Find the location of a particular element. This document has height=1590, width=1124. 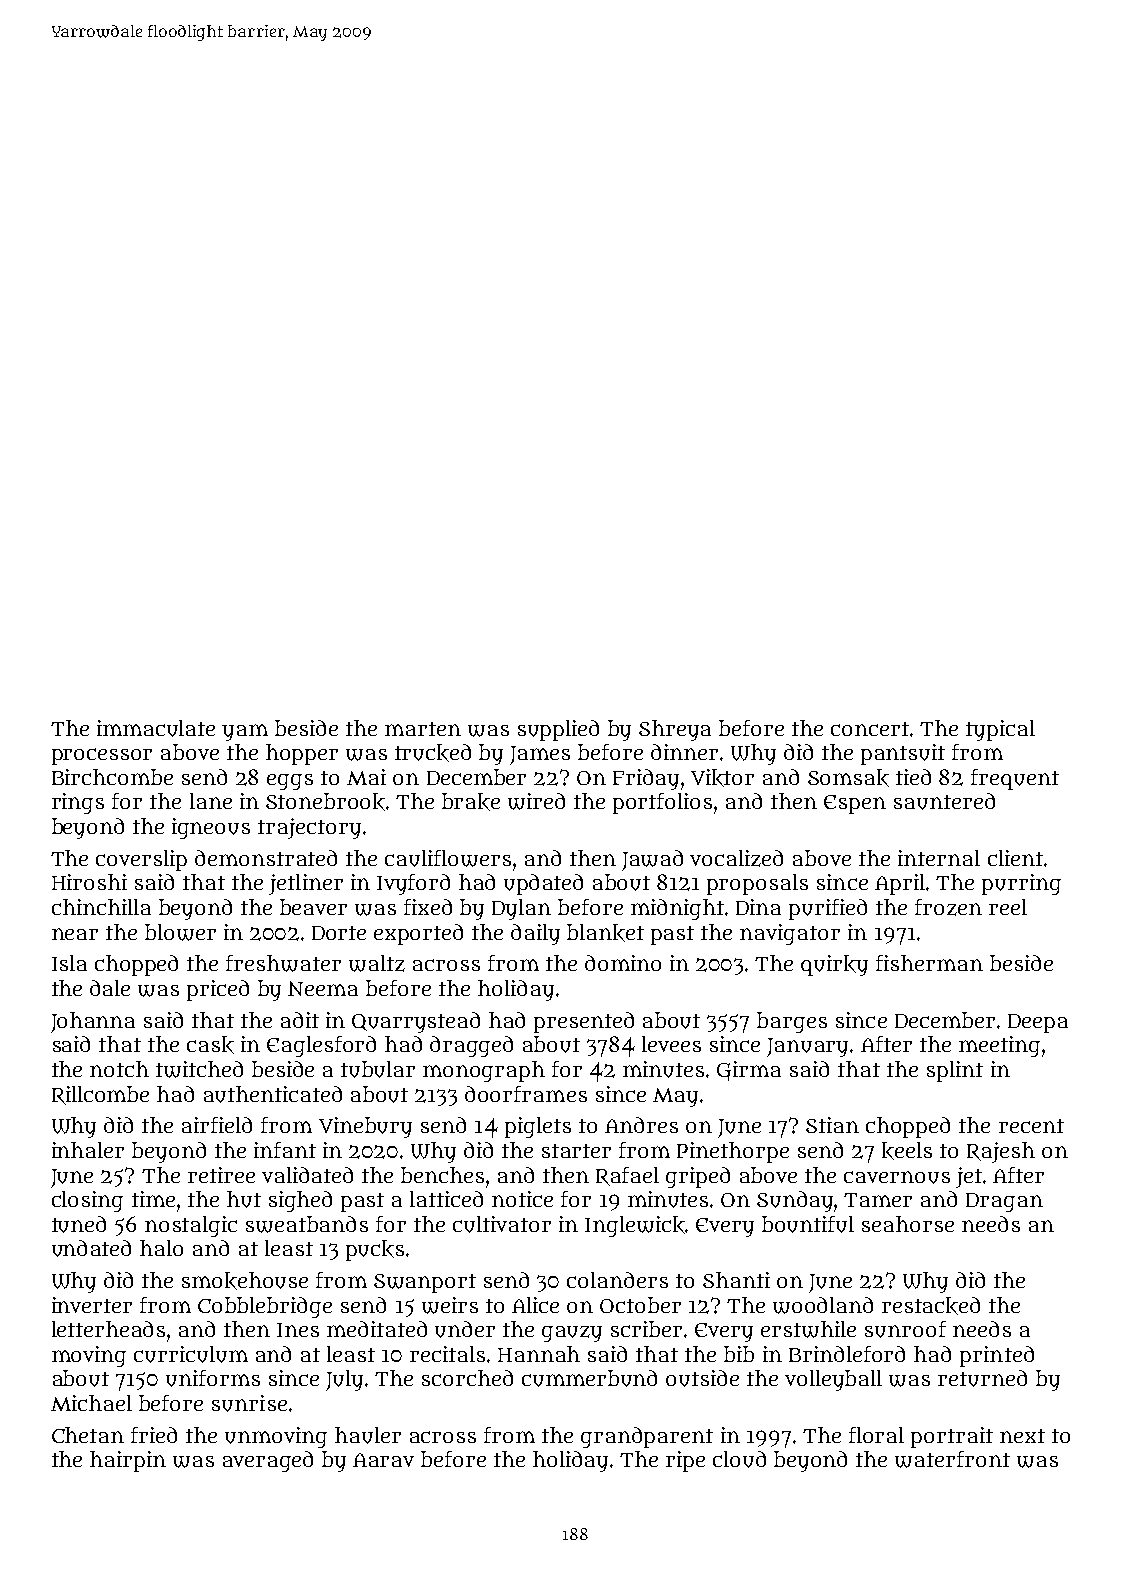

fisherman is located at coordinates (929, 963).
